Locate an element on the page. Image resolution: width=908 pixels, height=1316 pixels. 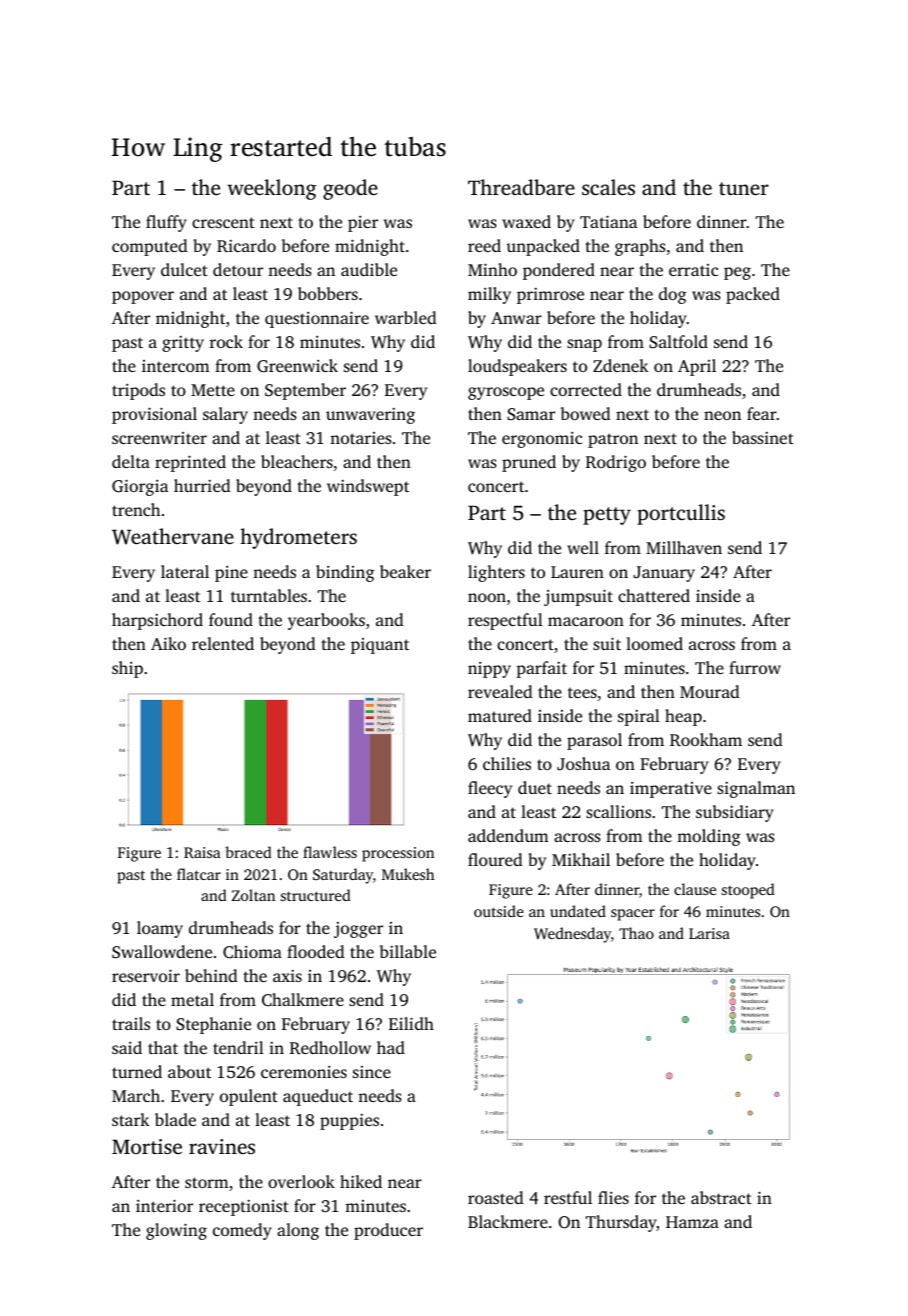
peg is located at coordinates (737, 273).
